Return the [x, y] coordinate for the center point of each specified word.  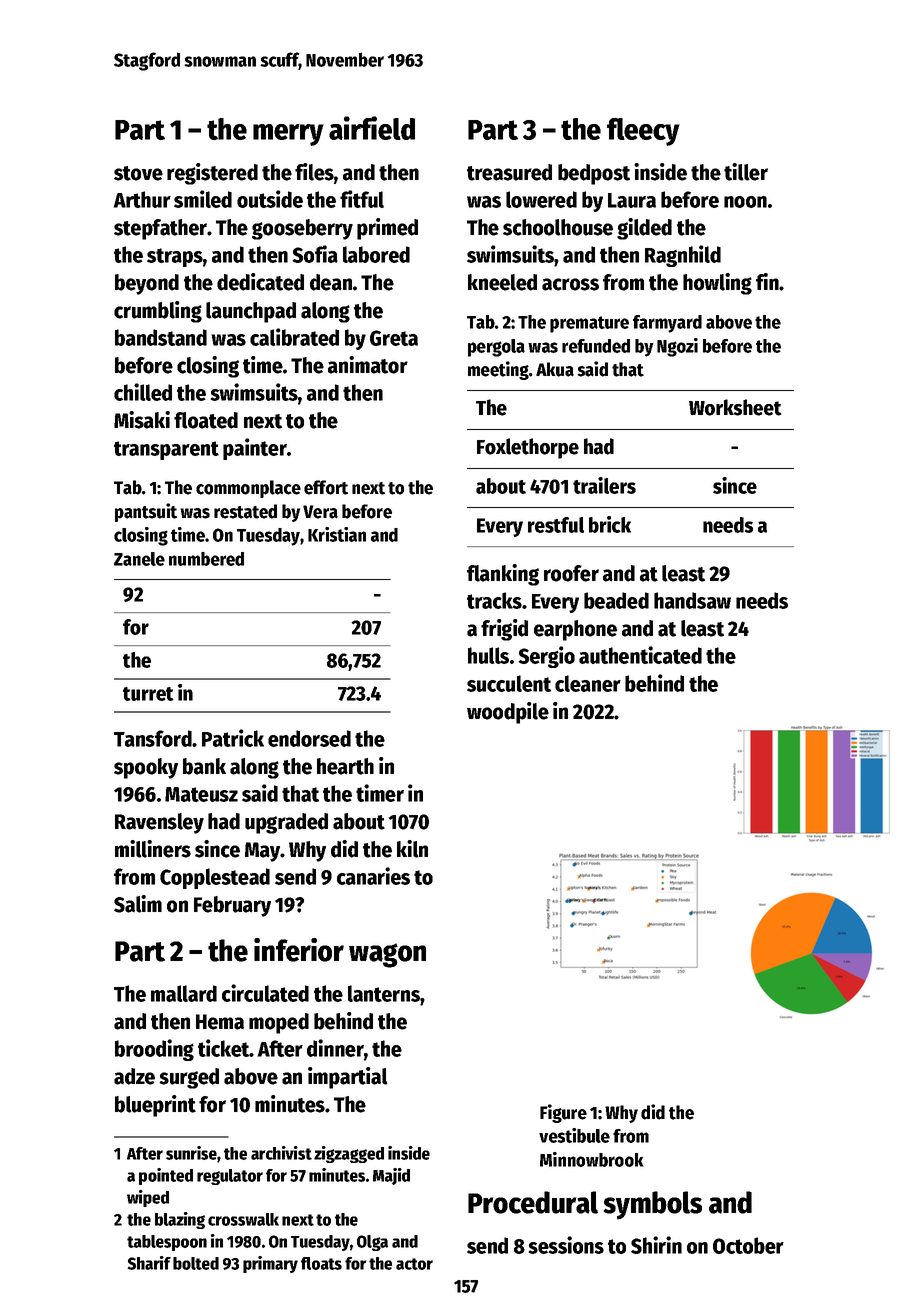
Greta [394, 338]
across [570, 284]
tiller [746, 172]
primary [270, 1264]
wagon [387, 955]
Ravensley [159, 823]
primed [387, 229]
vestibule [574, 1135]
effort [326, 487]
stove [138, 173]
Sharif [149, 1263]
